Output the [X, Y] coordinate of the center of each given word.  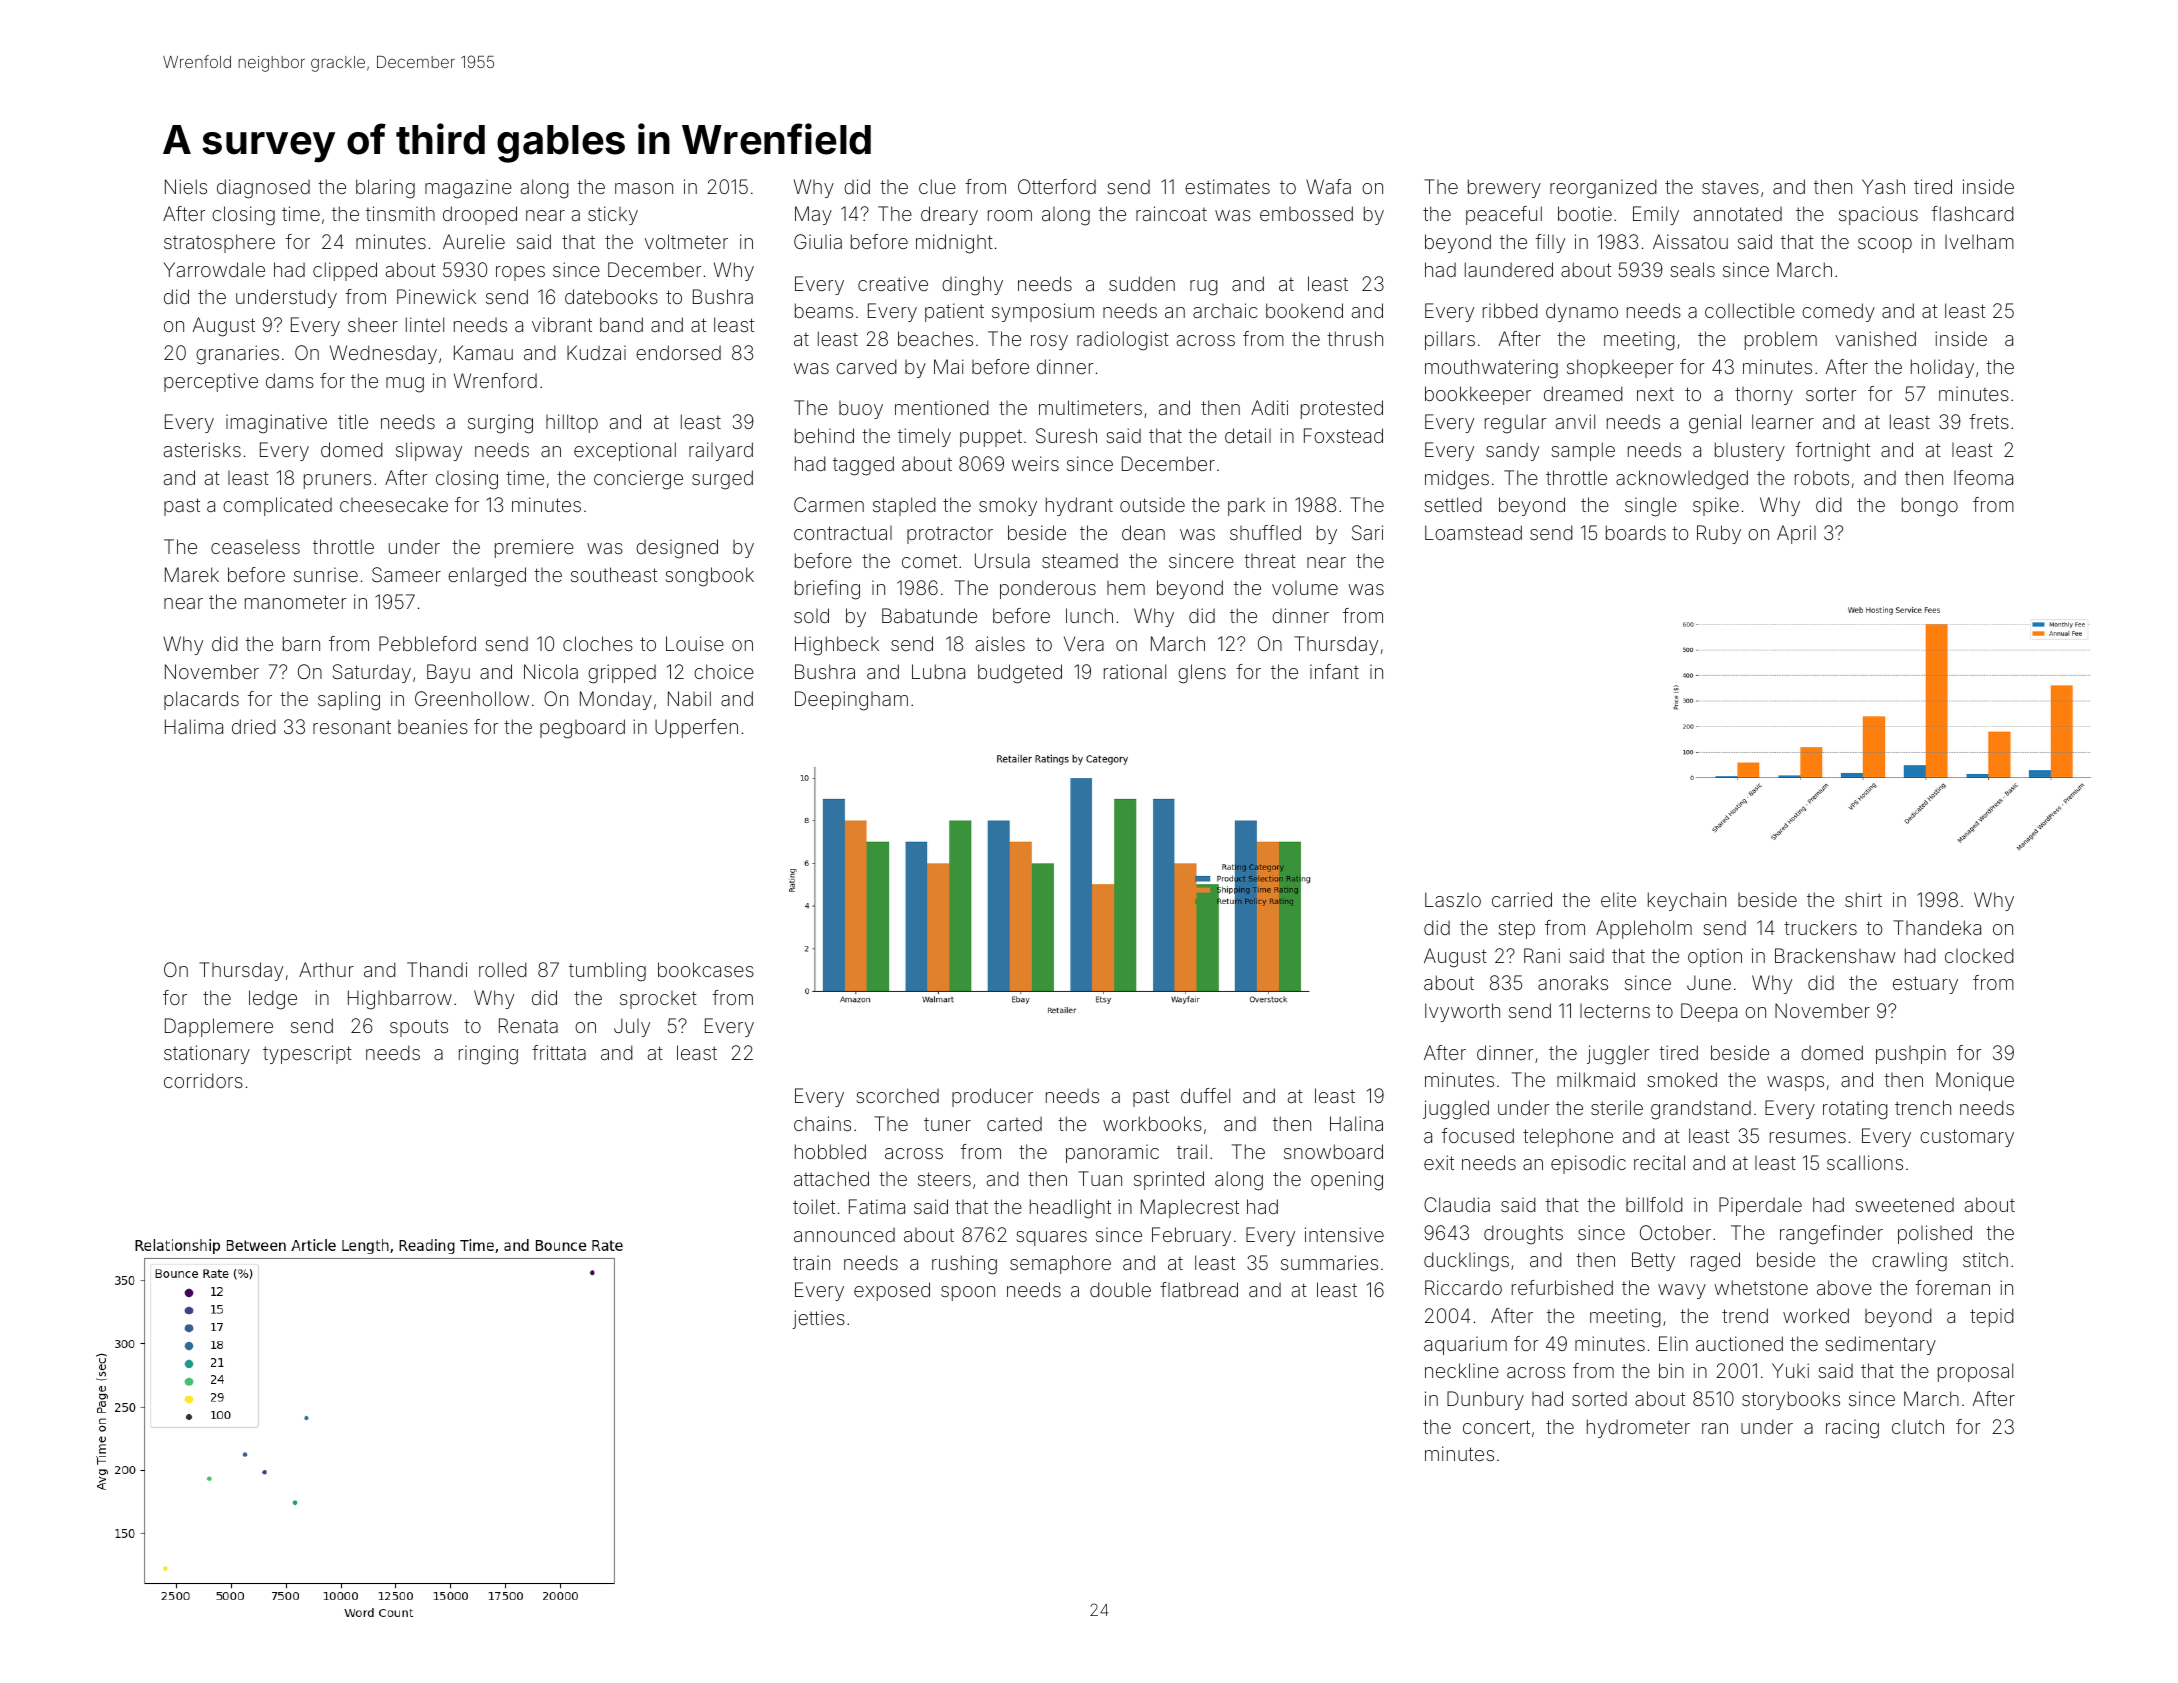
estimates [1227, 186]
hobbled [830, 1151]
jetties [819, 1319]
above [1844, 1287]
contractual [843, 533]
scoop [1885, 245]
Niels [186, 186]
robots [1822, 477]
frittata [559, 1052]
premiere [534, 548]
